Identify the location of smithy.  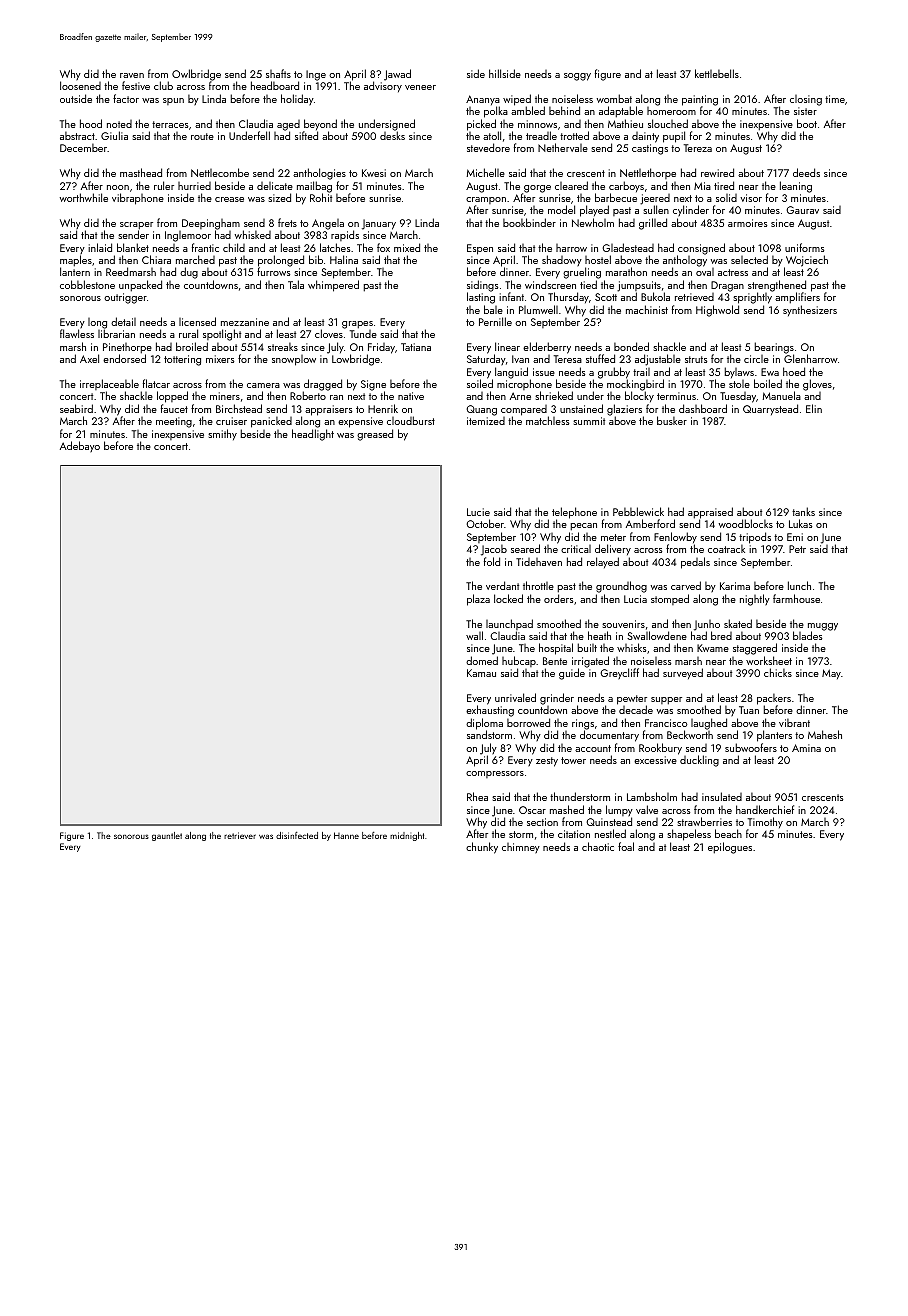
(222, 434).
